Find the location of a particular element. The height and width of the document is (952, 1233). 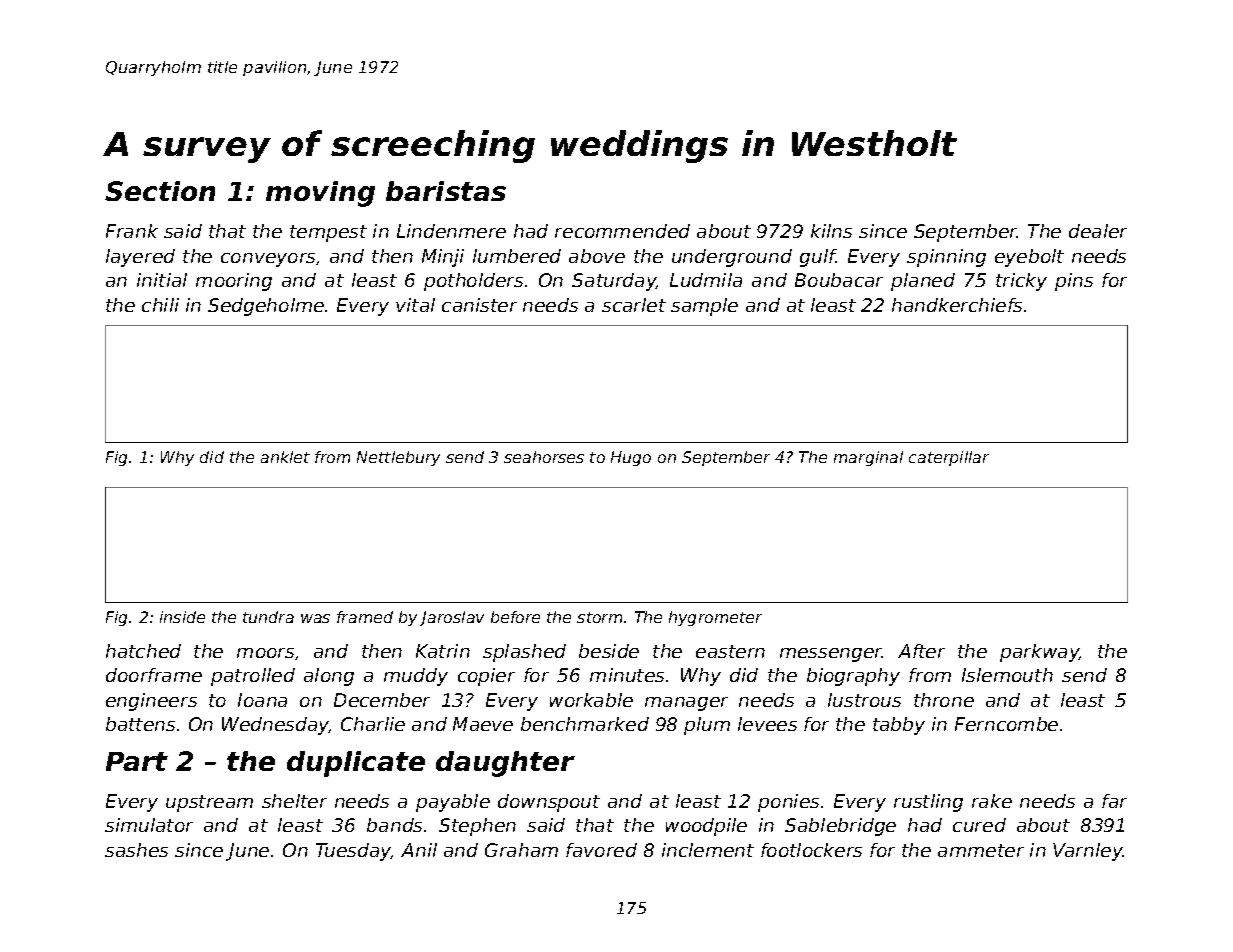

Section is located at coordinates (160, 191).
